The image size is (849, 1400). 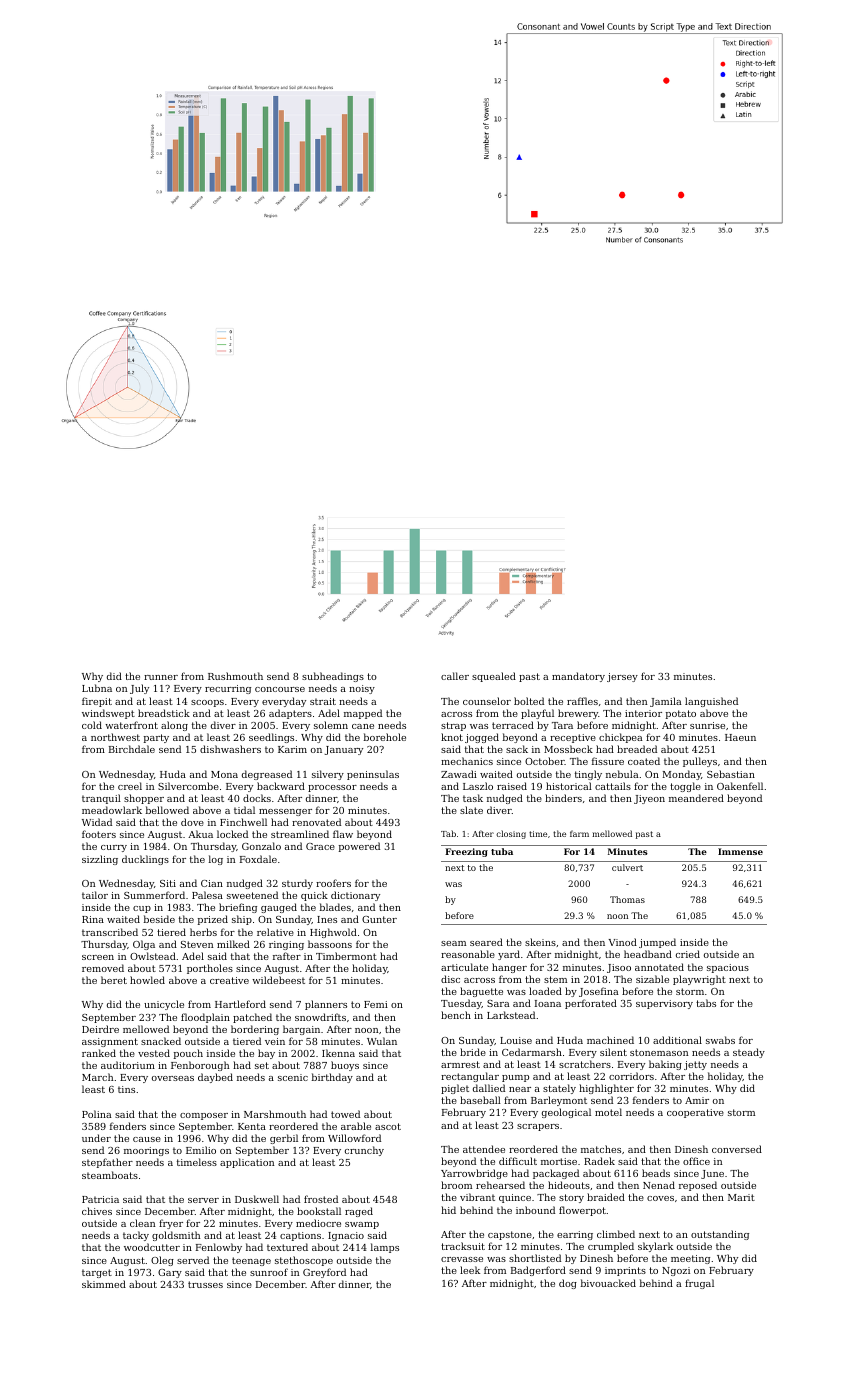 What do you see at coordinates (285, 812) in the screenshot?
I see `messenger` at bounding box center [285, 812].
